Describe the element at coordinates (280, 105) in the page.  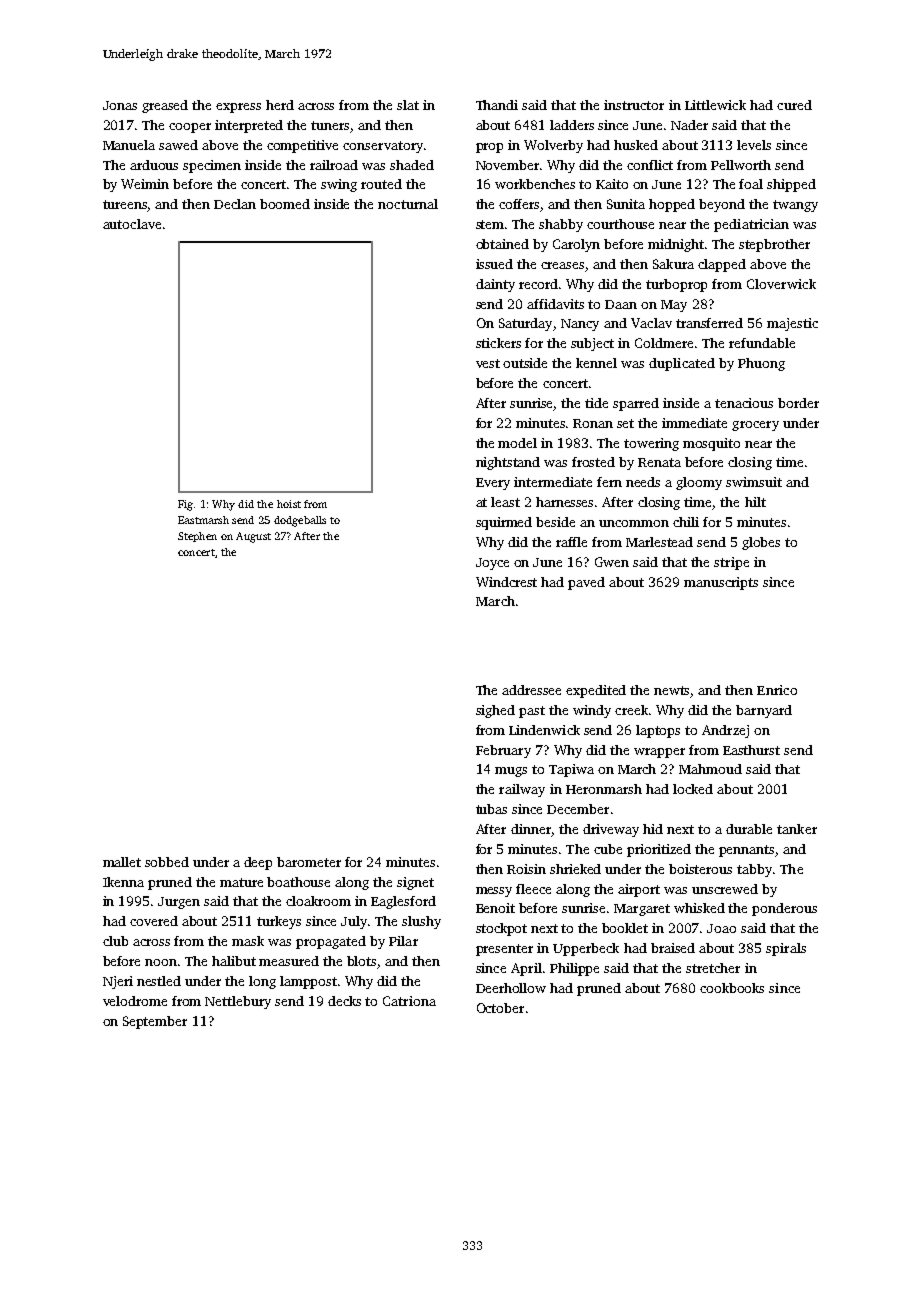
I see `herd` at that location.
